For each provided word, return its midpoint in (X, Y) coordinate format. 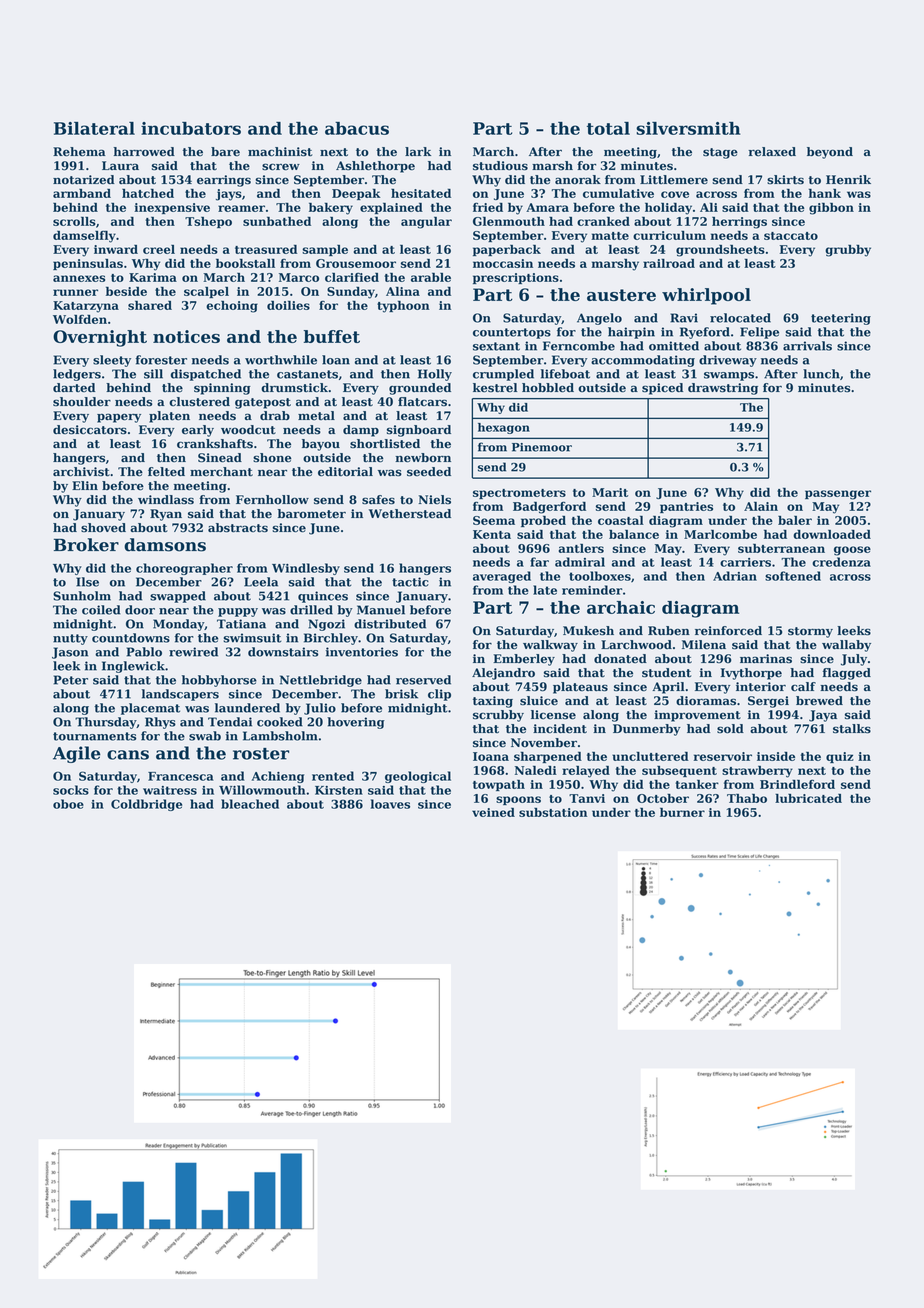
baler (795, 520)
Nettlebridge (321, 681)
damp (361, 431)
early (198, 431)
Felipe (759, 333)
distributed (390, 624)
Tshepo (208, 222)
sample (325, 250)
